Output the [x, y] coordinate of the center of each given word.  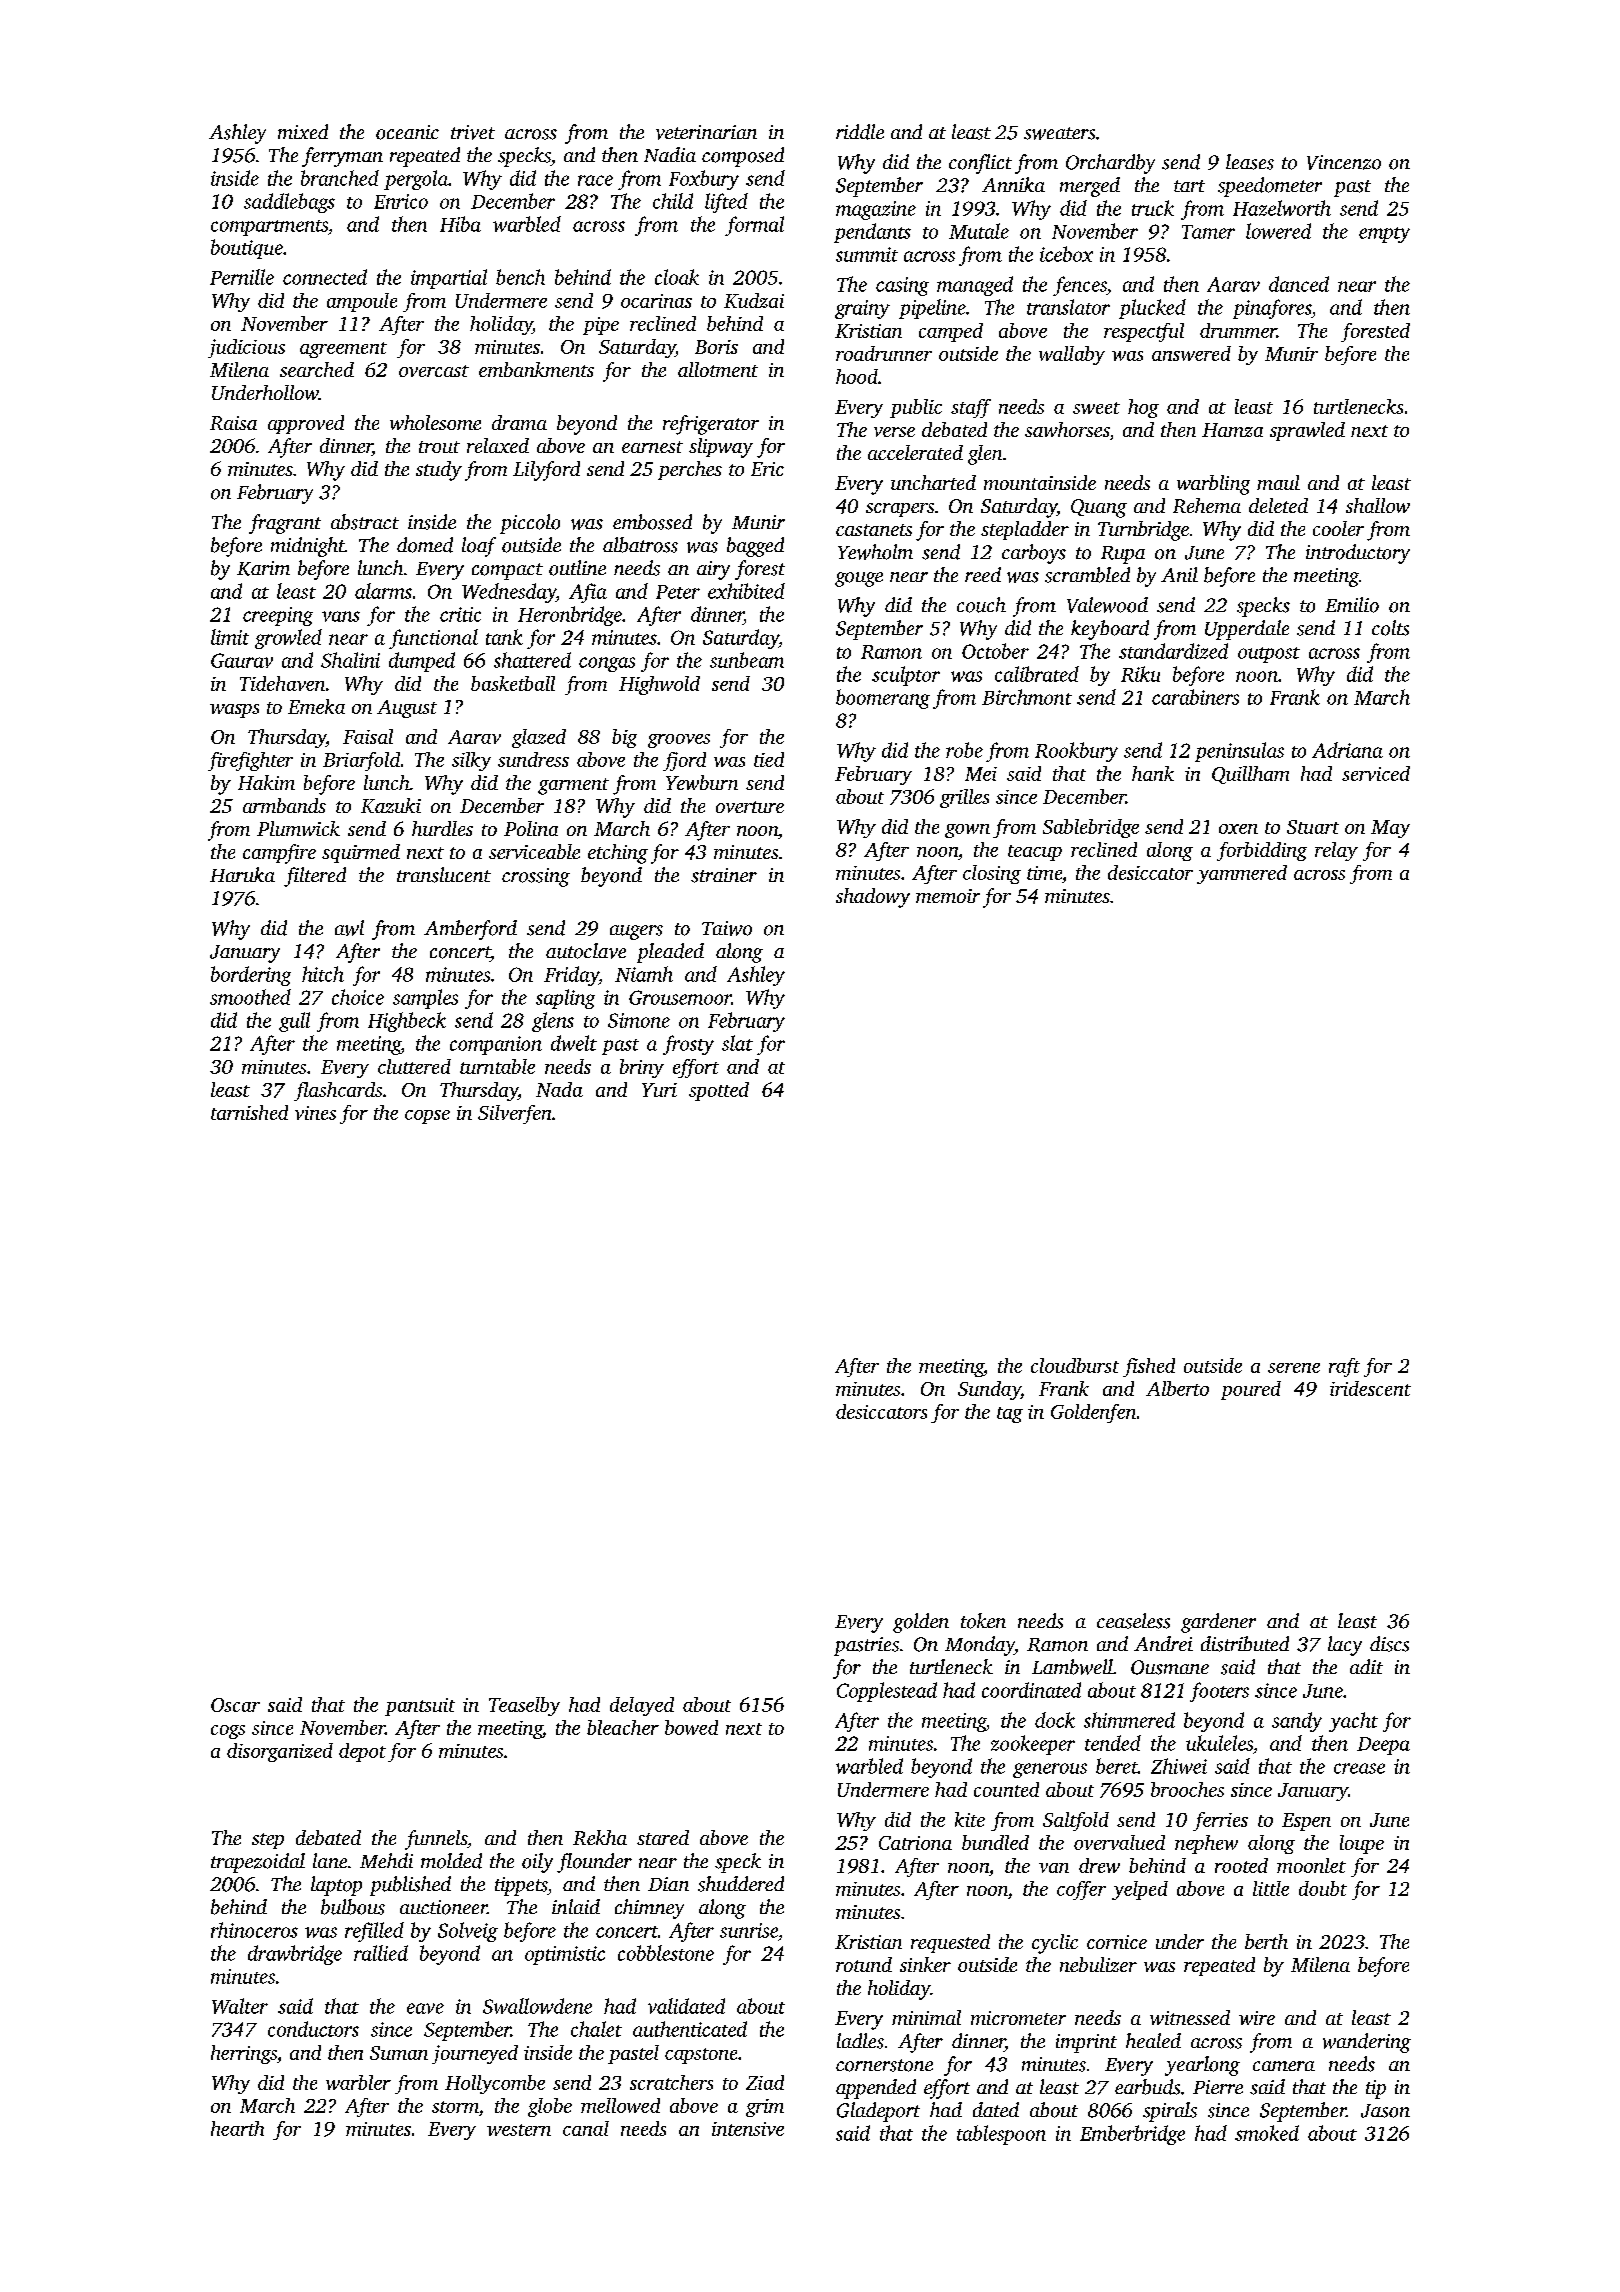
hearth [237, 2128]
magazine [876, 210]
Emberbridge [1132, 2135]
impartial [449, 279]
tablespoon [1001, 2135]
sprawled [1307, 431]
